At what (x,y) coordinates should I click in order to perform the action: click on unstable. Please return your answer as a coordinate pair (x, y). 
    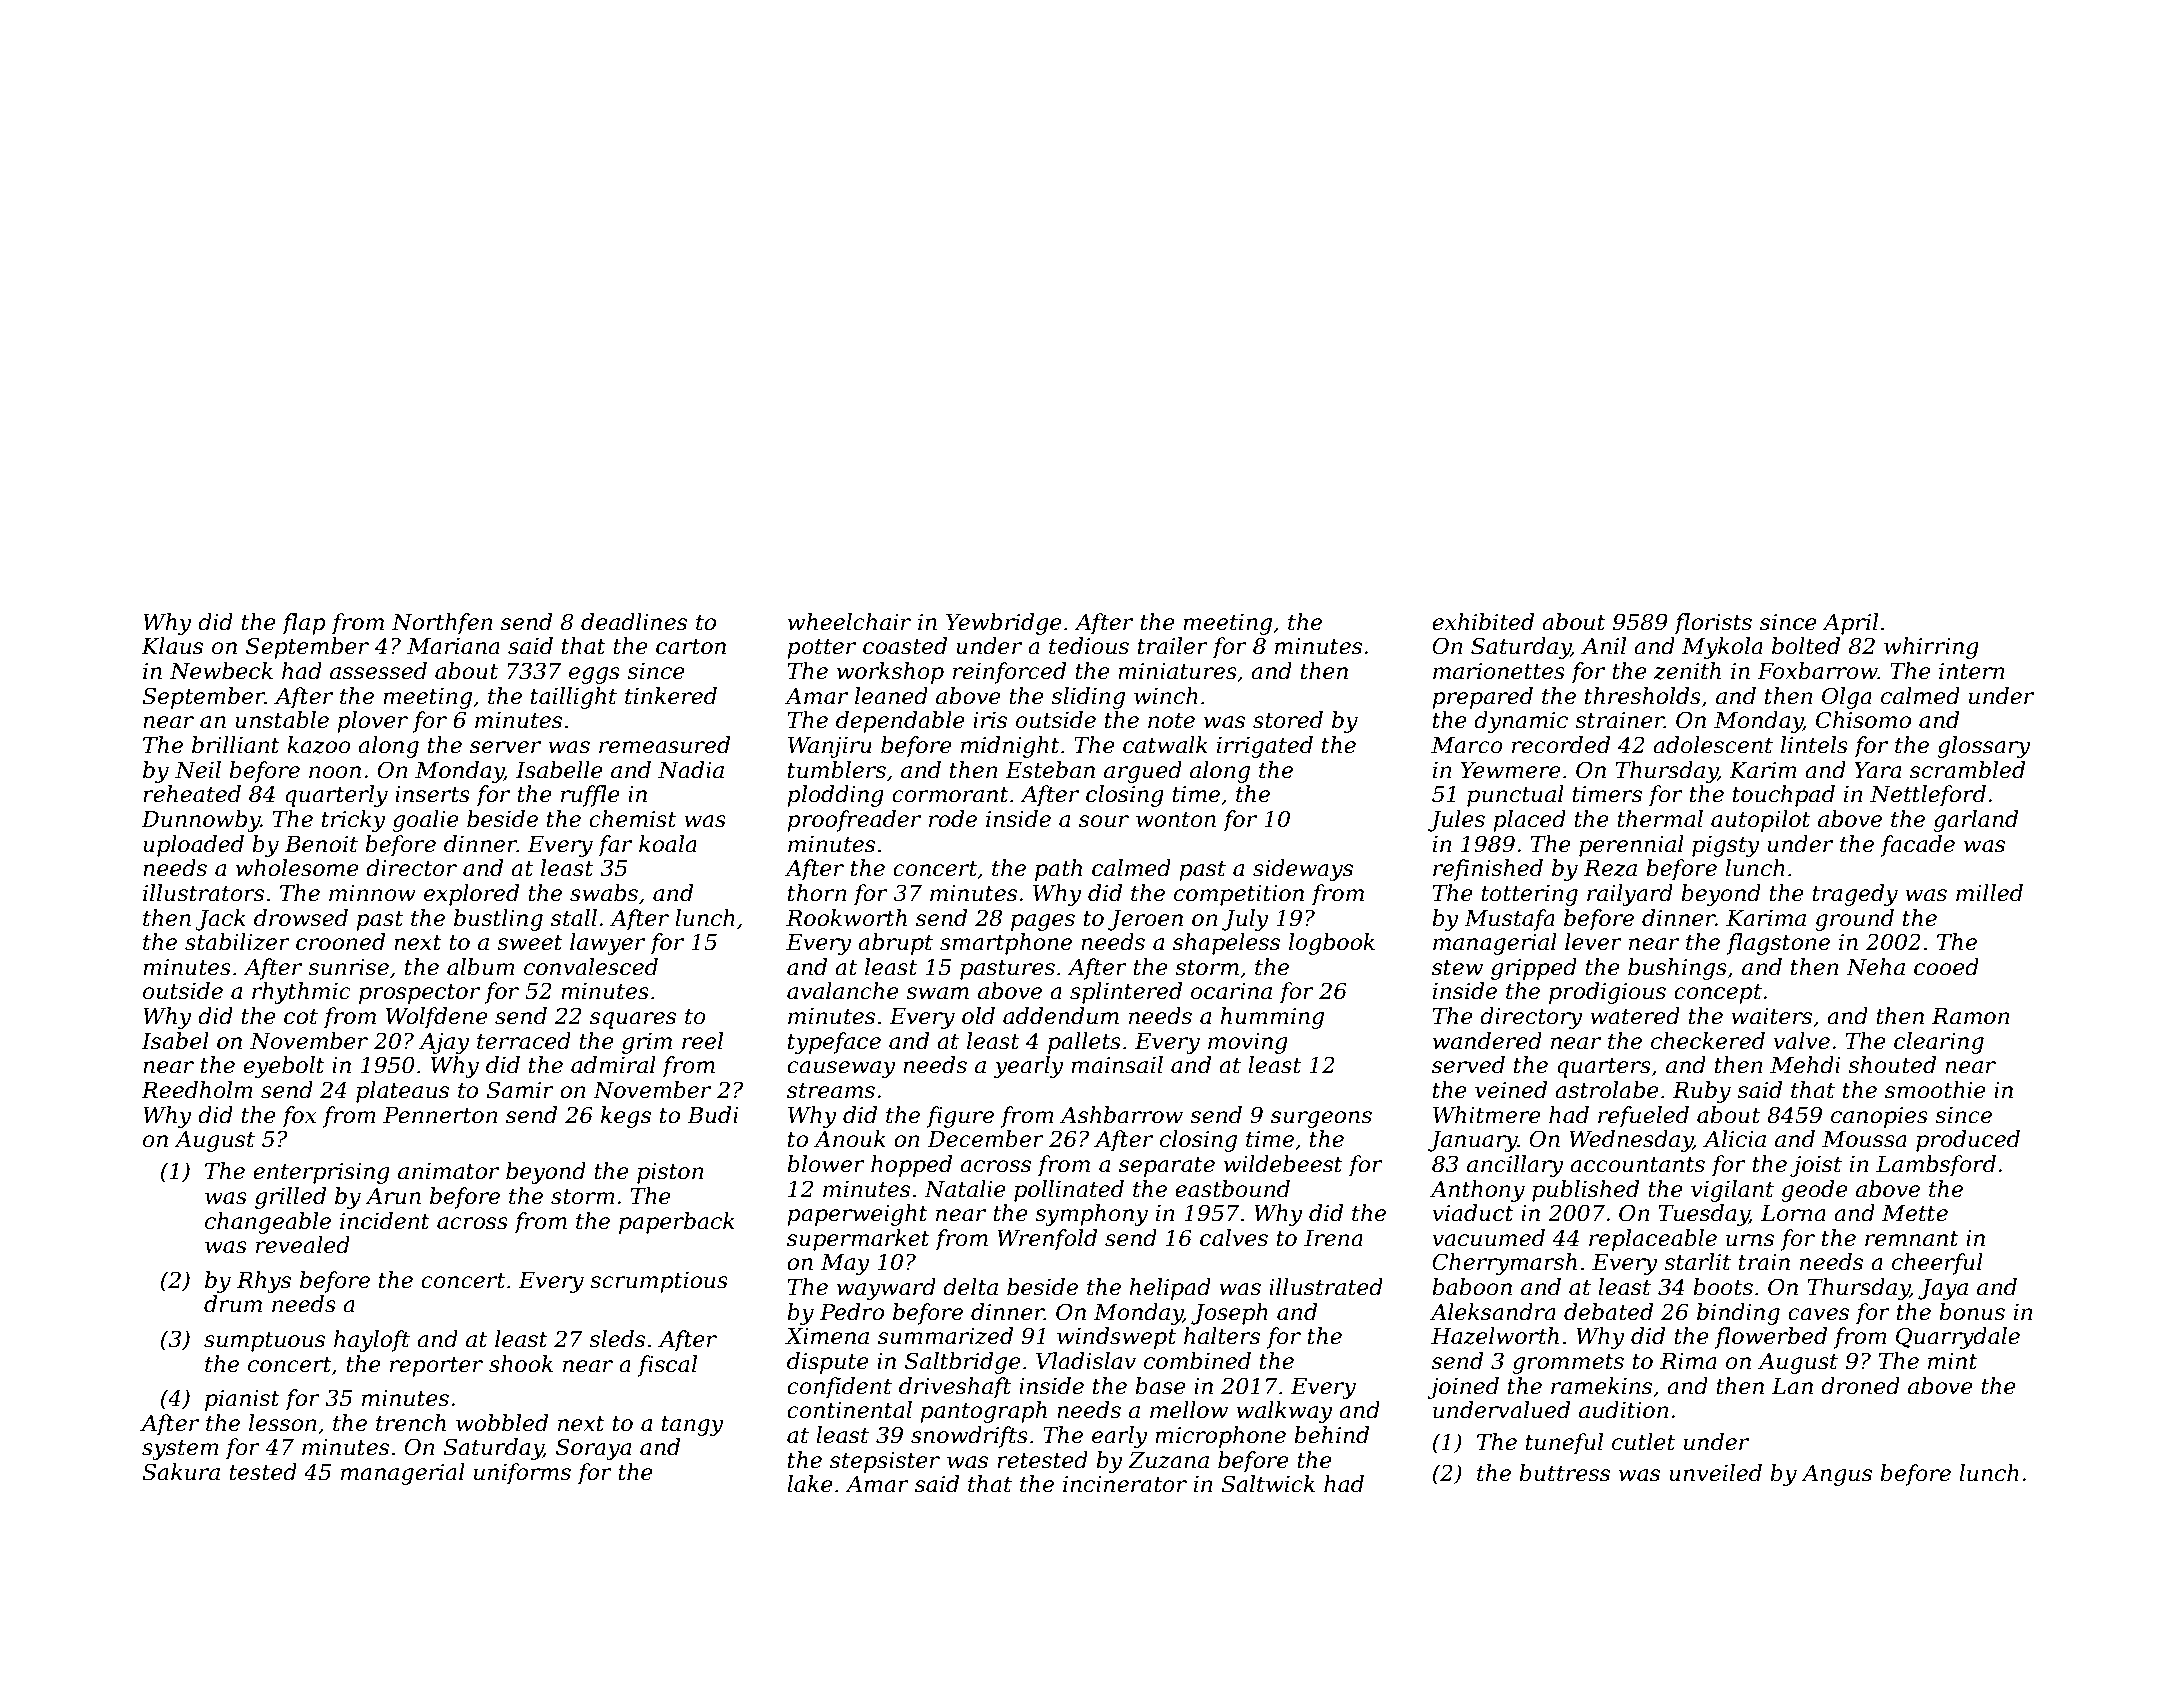
    Looking at the image, I should click on (282, 720).
